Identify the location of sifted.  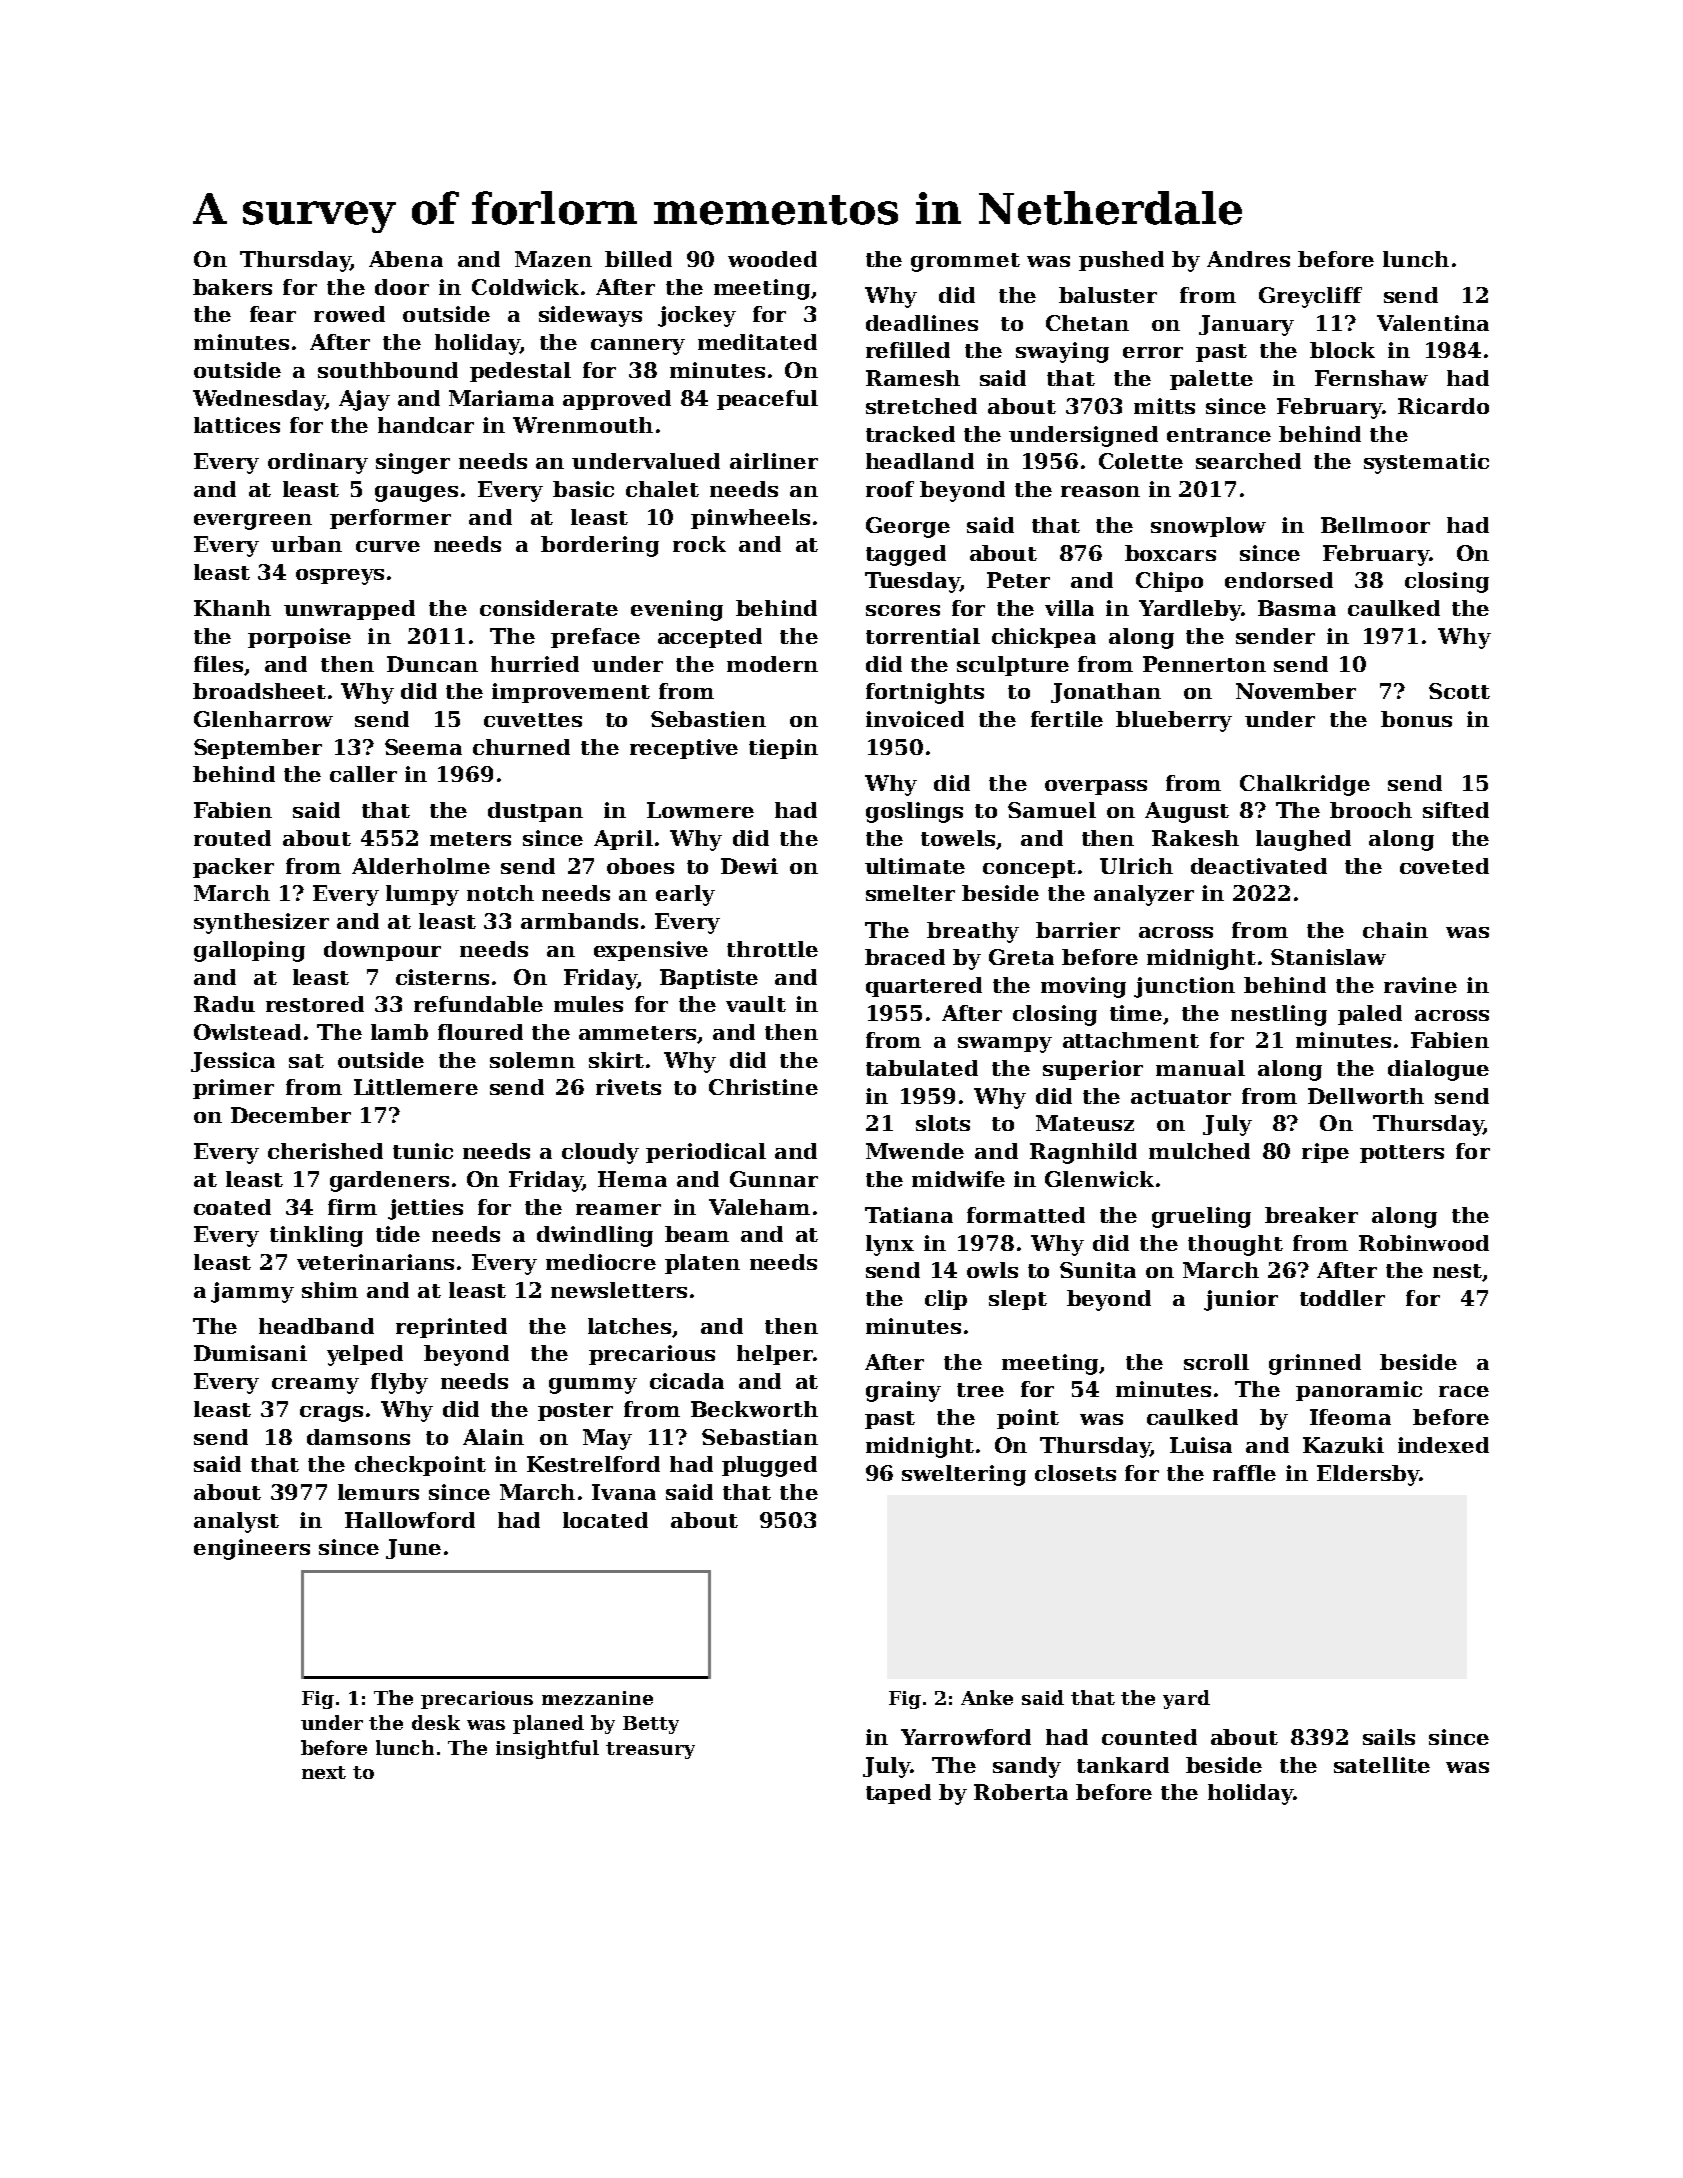
(1456, 810).
